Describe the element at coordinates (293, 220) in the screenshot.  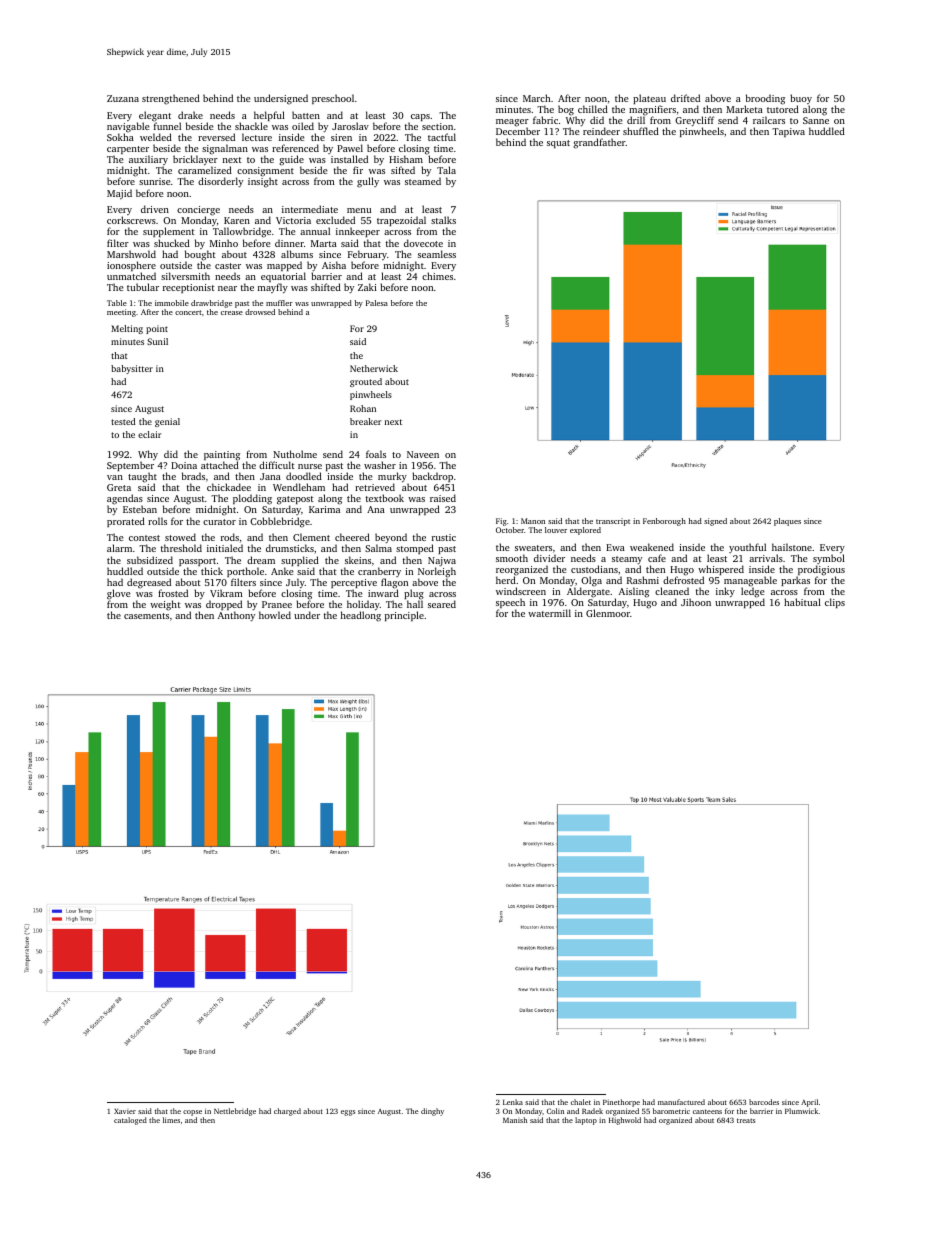
I see `Victoria` at that location.
